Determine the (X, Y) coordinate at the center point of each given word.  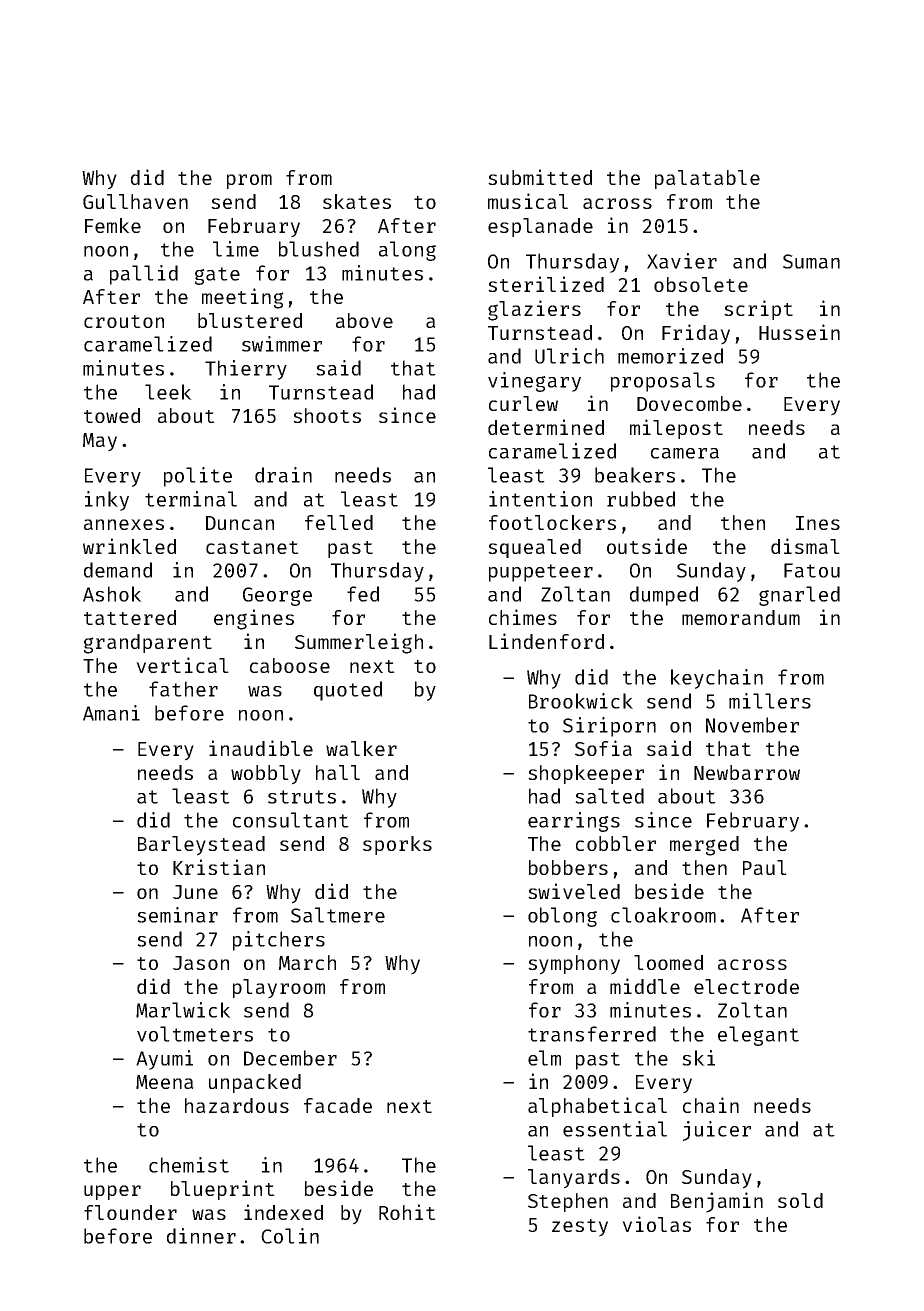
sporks (397, 845)
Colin (290, 1236)
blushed (319, 249)
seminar (177, 915)
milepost (676, 429)
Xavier (682, 261)
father (183, 689)
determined (546, 427)
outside (647, 546)
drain (283, 475)
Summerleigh (359, 643)
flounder (130, 1212)
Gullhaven (135, 201)
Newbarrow (747, 772)
